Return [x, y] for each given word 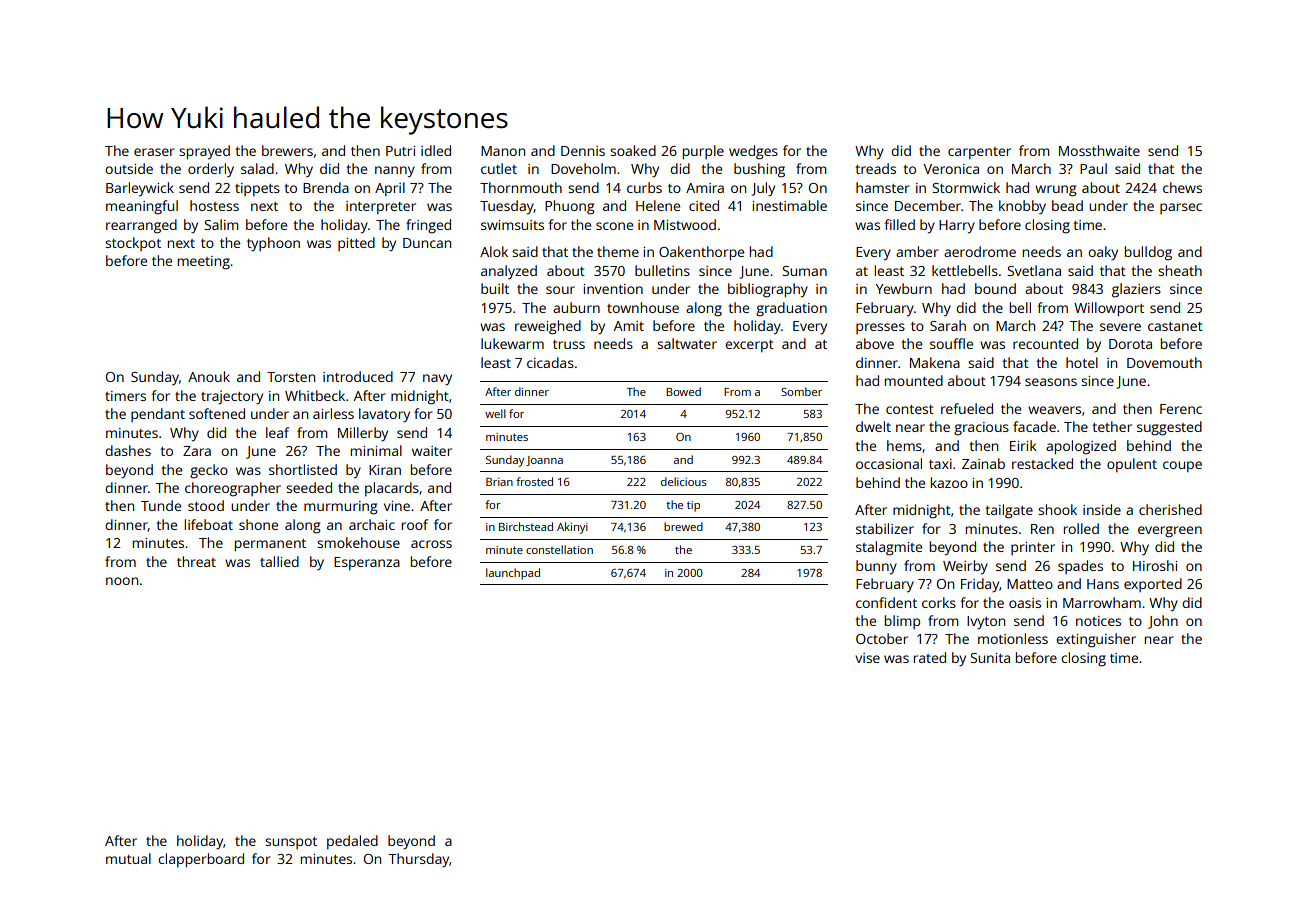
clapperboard [201, 860]
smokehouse [358, 542]
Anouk [209, 376]
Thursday [418, 860]
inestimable [789, 205]
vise [867, 658]
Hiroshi [1155, 565]
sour [560, 290]
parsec [1181, 208]
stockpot [133, 244]
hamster [883, 187]
